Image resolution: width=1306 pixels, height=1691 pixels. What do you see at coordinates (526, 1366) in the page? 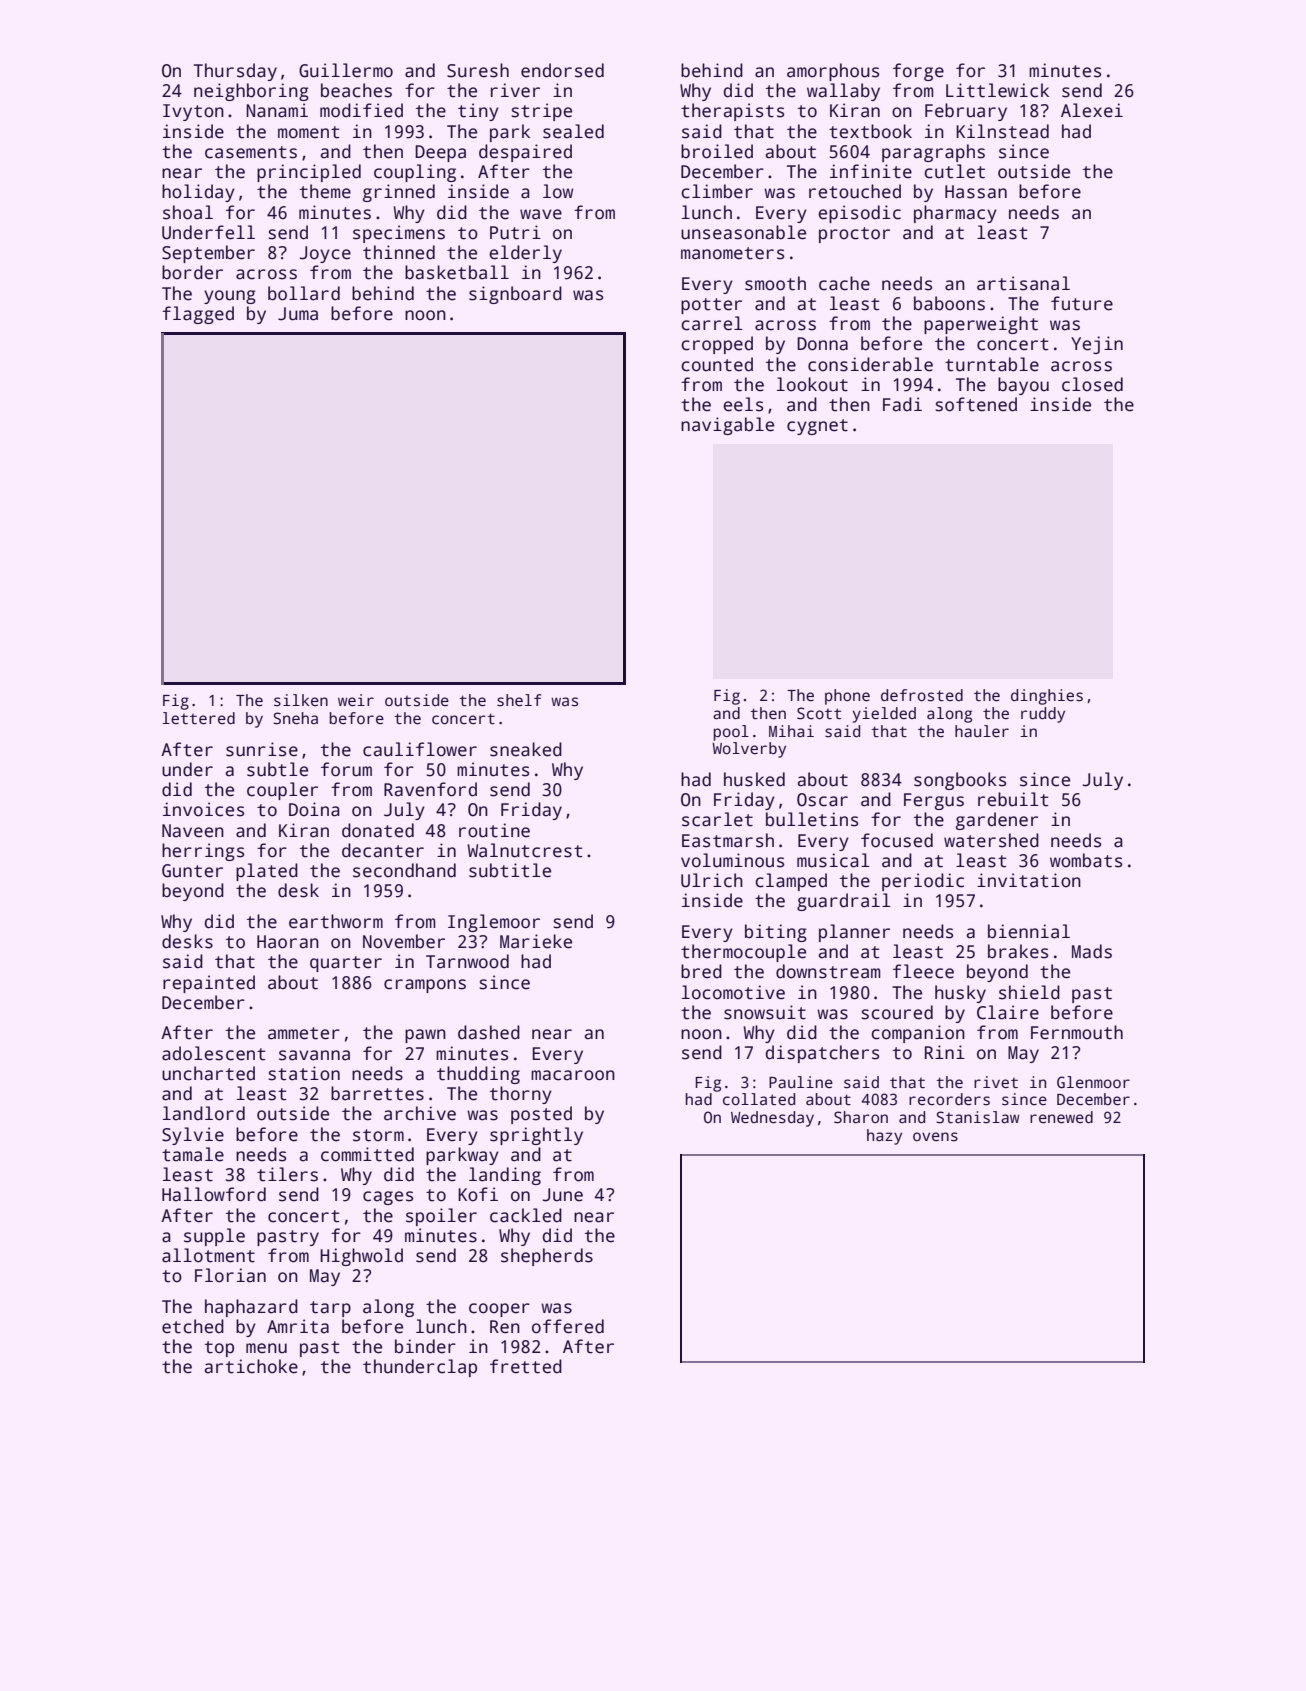
I see `fretted` at bounding box center [526, 1366].
